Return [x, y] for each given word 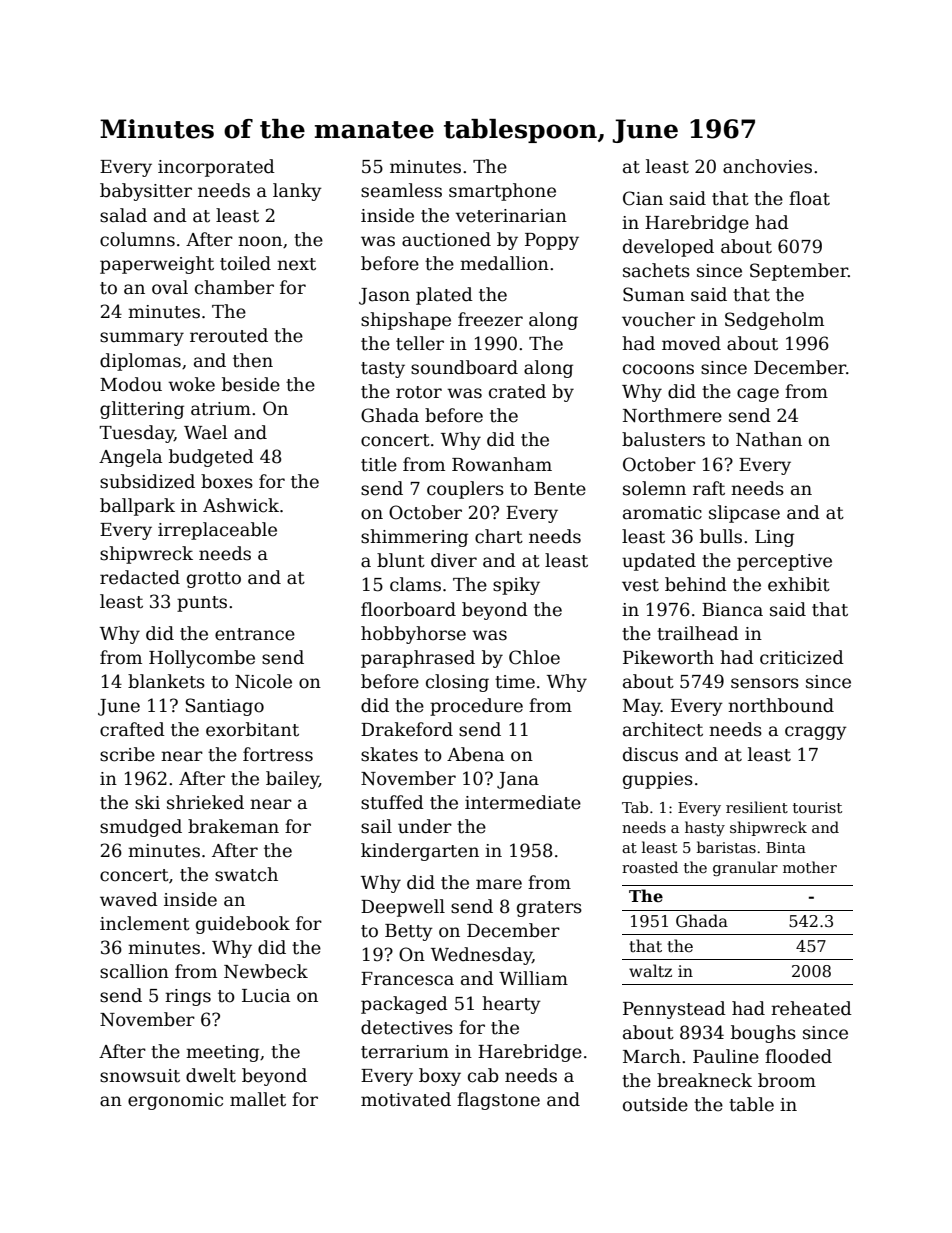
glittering [142, 410]
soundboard [464, 367]
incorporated [216, 168]
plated [444, 296]
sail [376, 826]
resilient [757, 807]
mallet [258, 1099]
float [809, 198]
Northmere [672, 415]
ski [147, 802]
